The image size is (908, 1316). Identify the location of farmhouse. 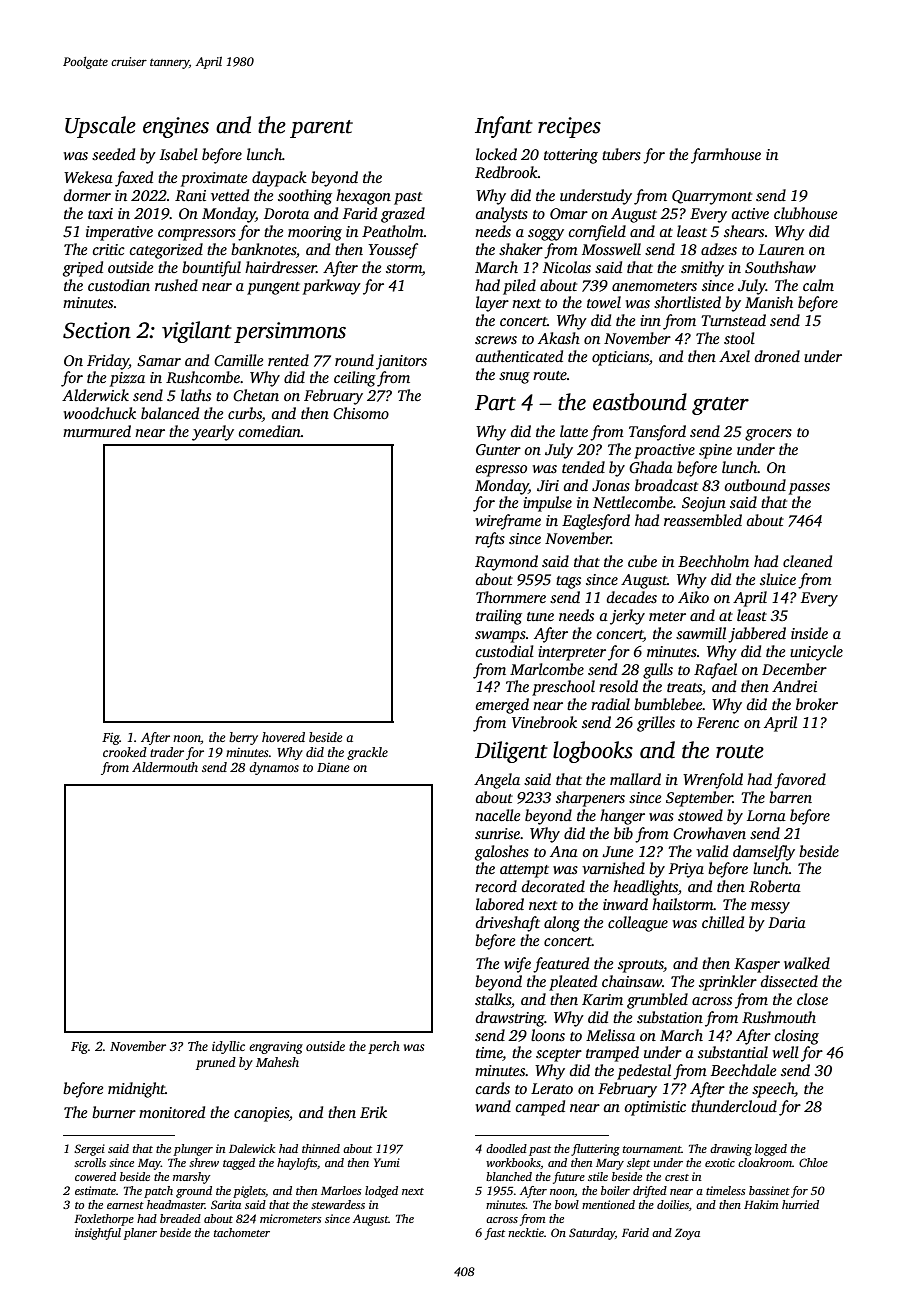
(726, 156).
